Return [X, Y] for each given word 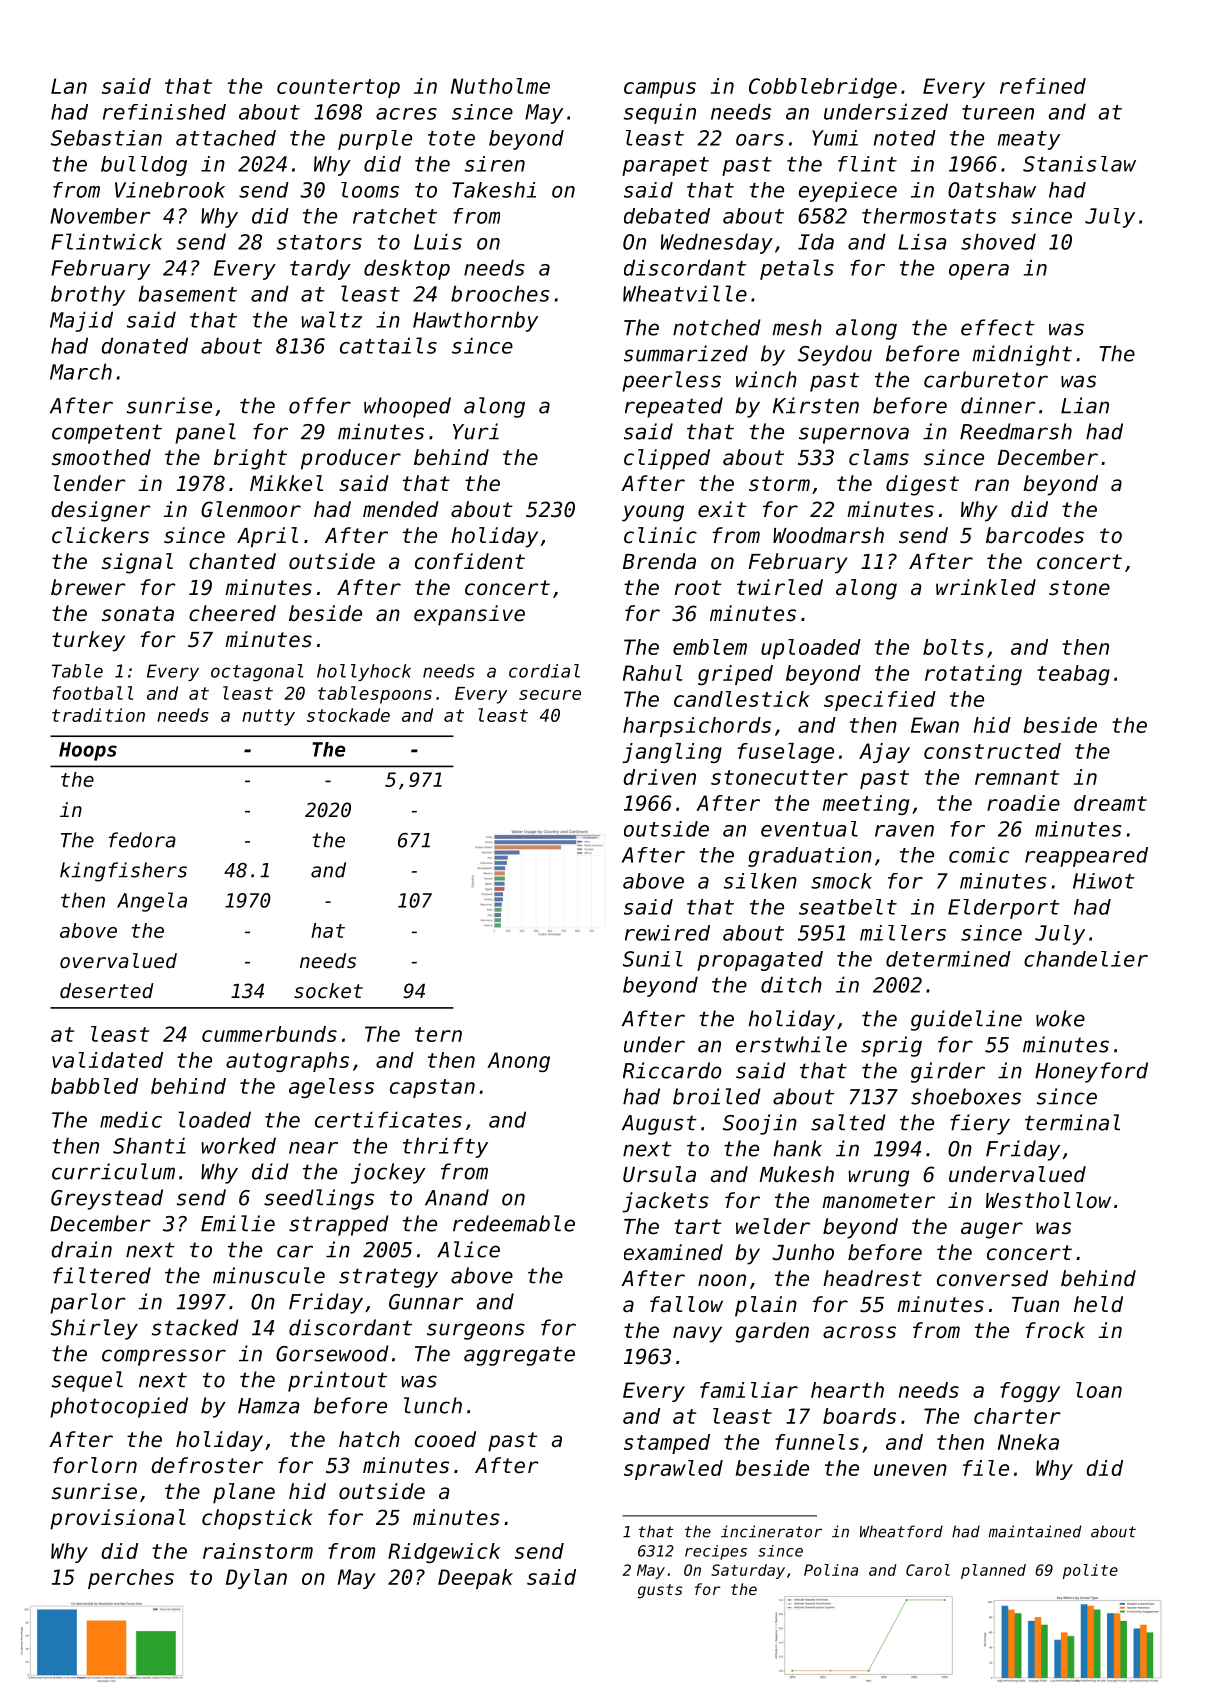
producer [351, 459]
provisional [117, 1519]
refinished [164, 112]
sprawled [673, 1470]
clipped [667, 459]
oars [760, 140]
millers [903, 933]
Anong [518, 1062]
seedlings [319, 1199]
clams [879, 457]
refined [1043, 86]
